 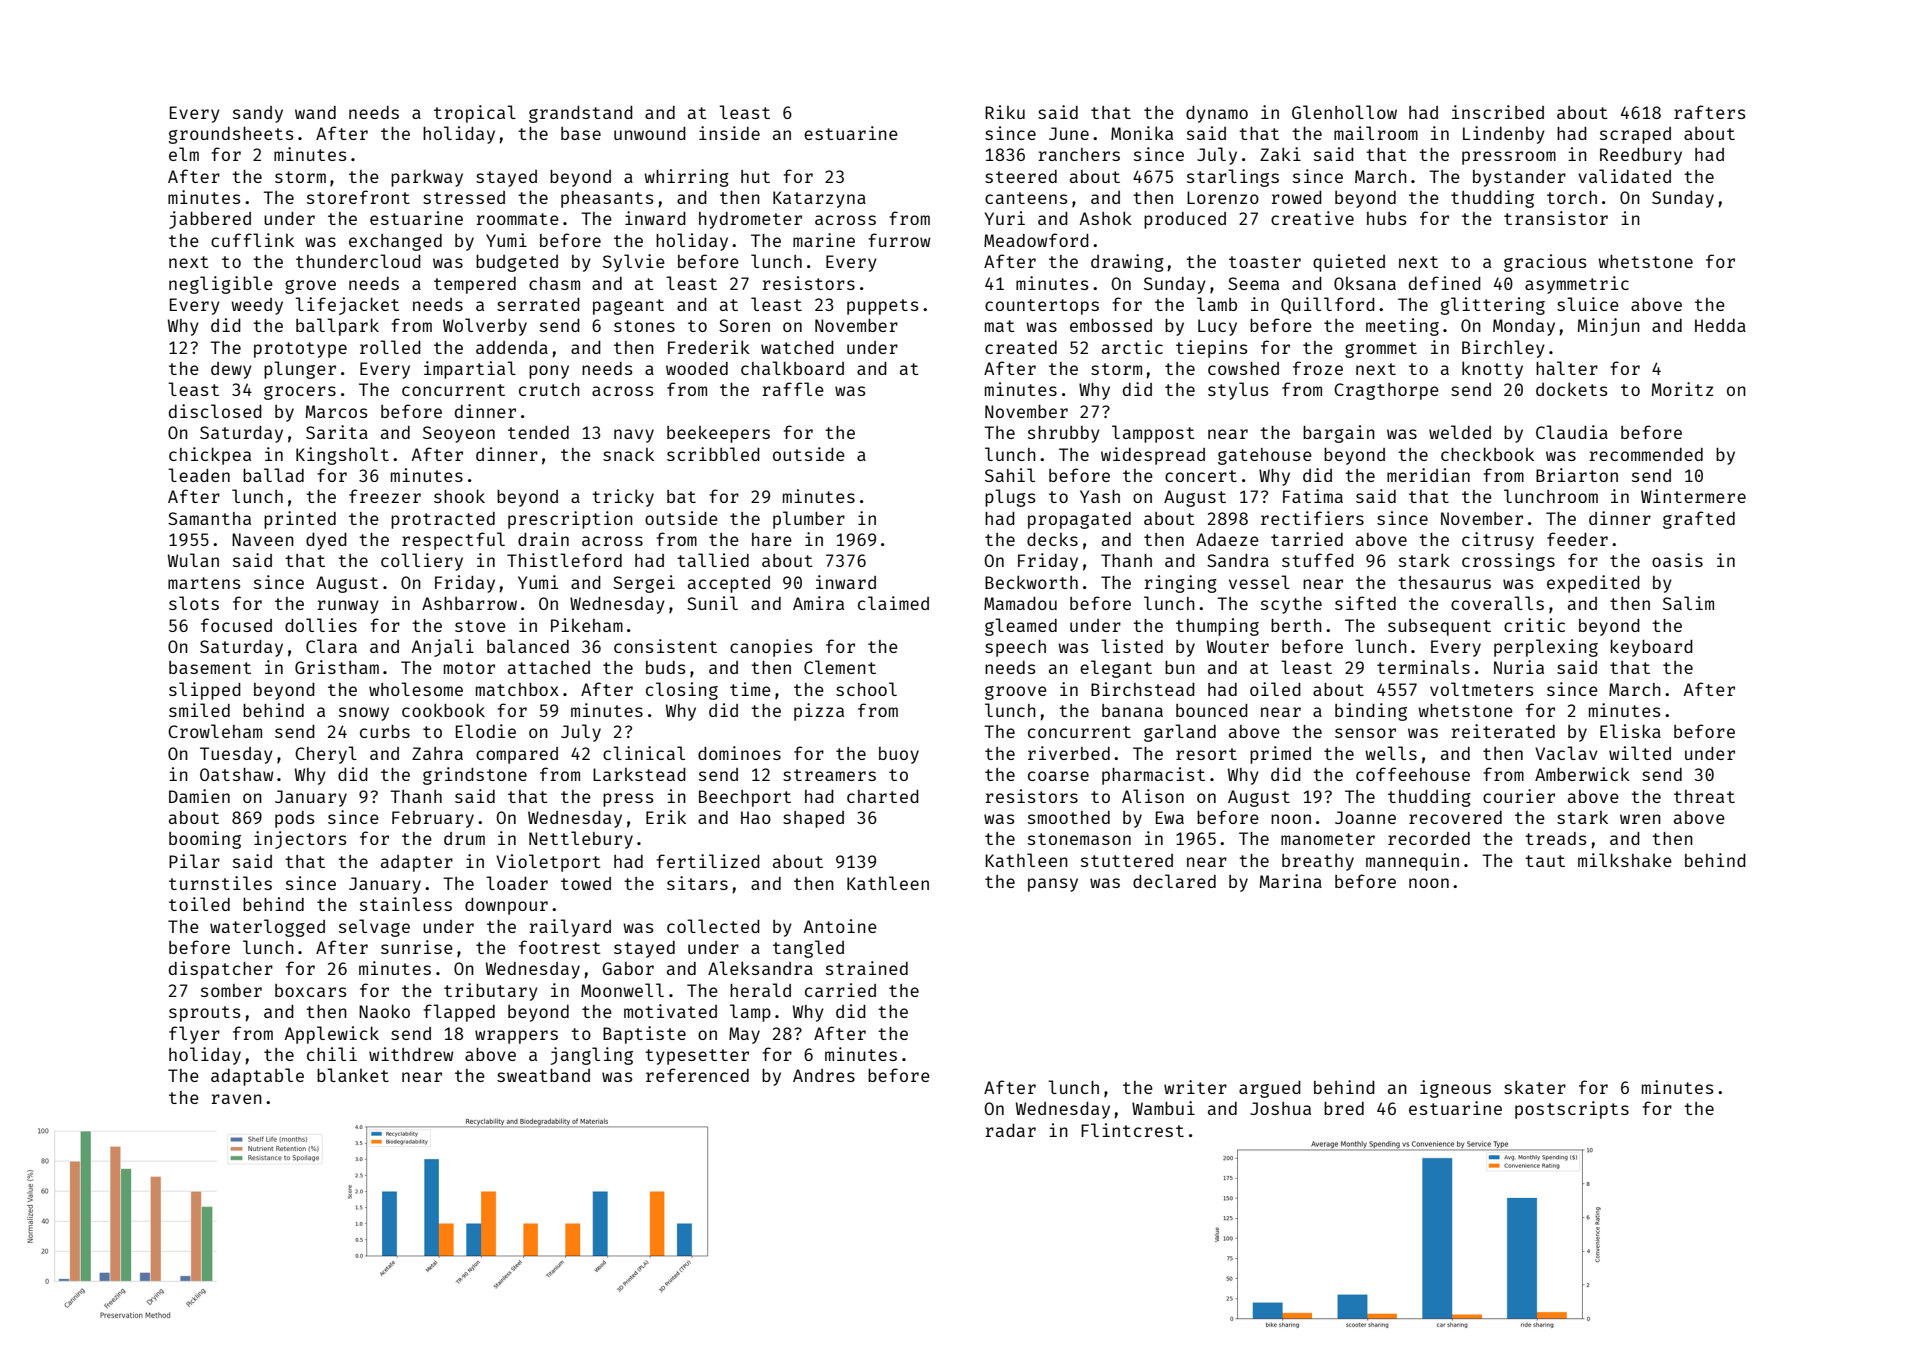 What do you see at coordinates (1365, 733) in the page?
I see `sensor` at bounding box center [1365, 733].
